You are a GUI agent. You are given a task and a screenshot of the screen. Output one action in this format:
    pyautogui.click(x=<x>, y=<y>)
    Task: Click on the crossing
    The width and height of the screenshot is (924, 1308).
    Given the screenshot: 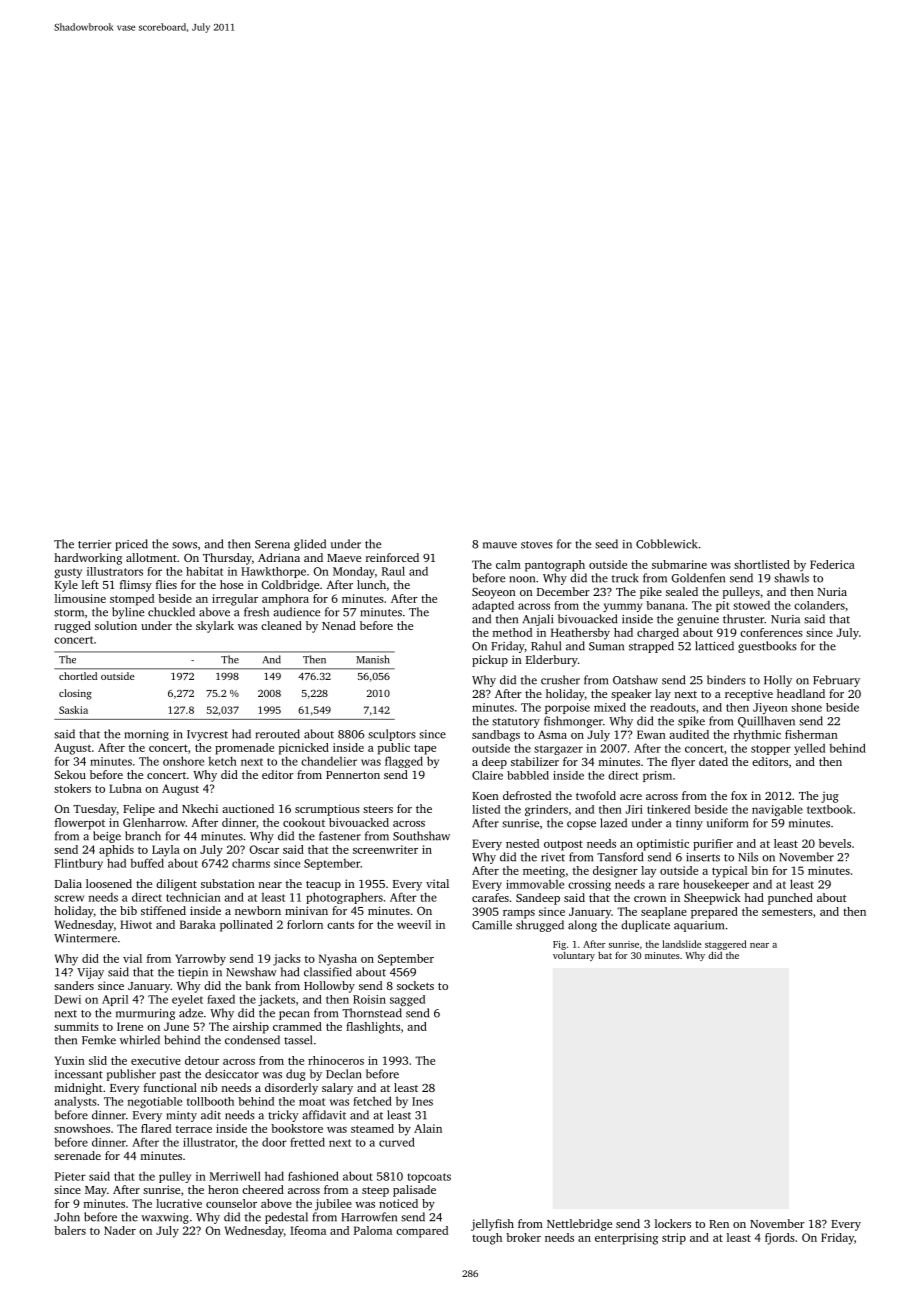 What is the action you would take?
    pyautogui.click(x=589, y=885)
